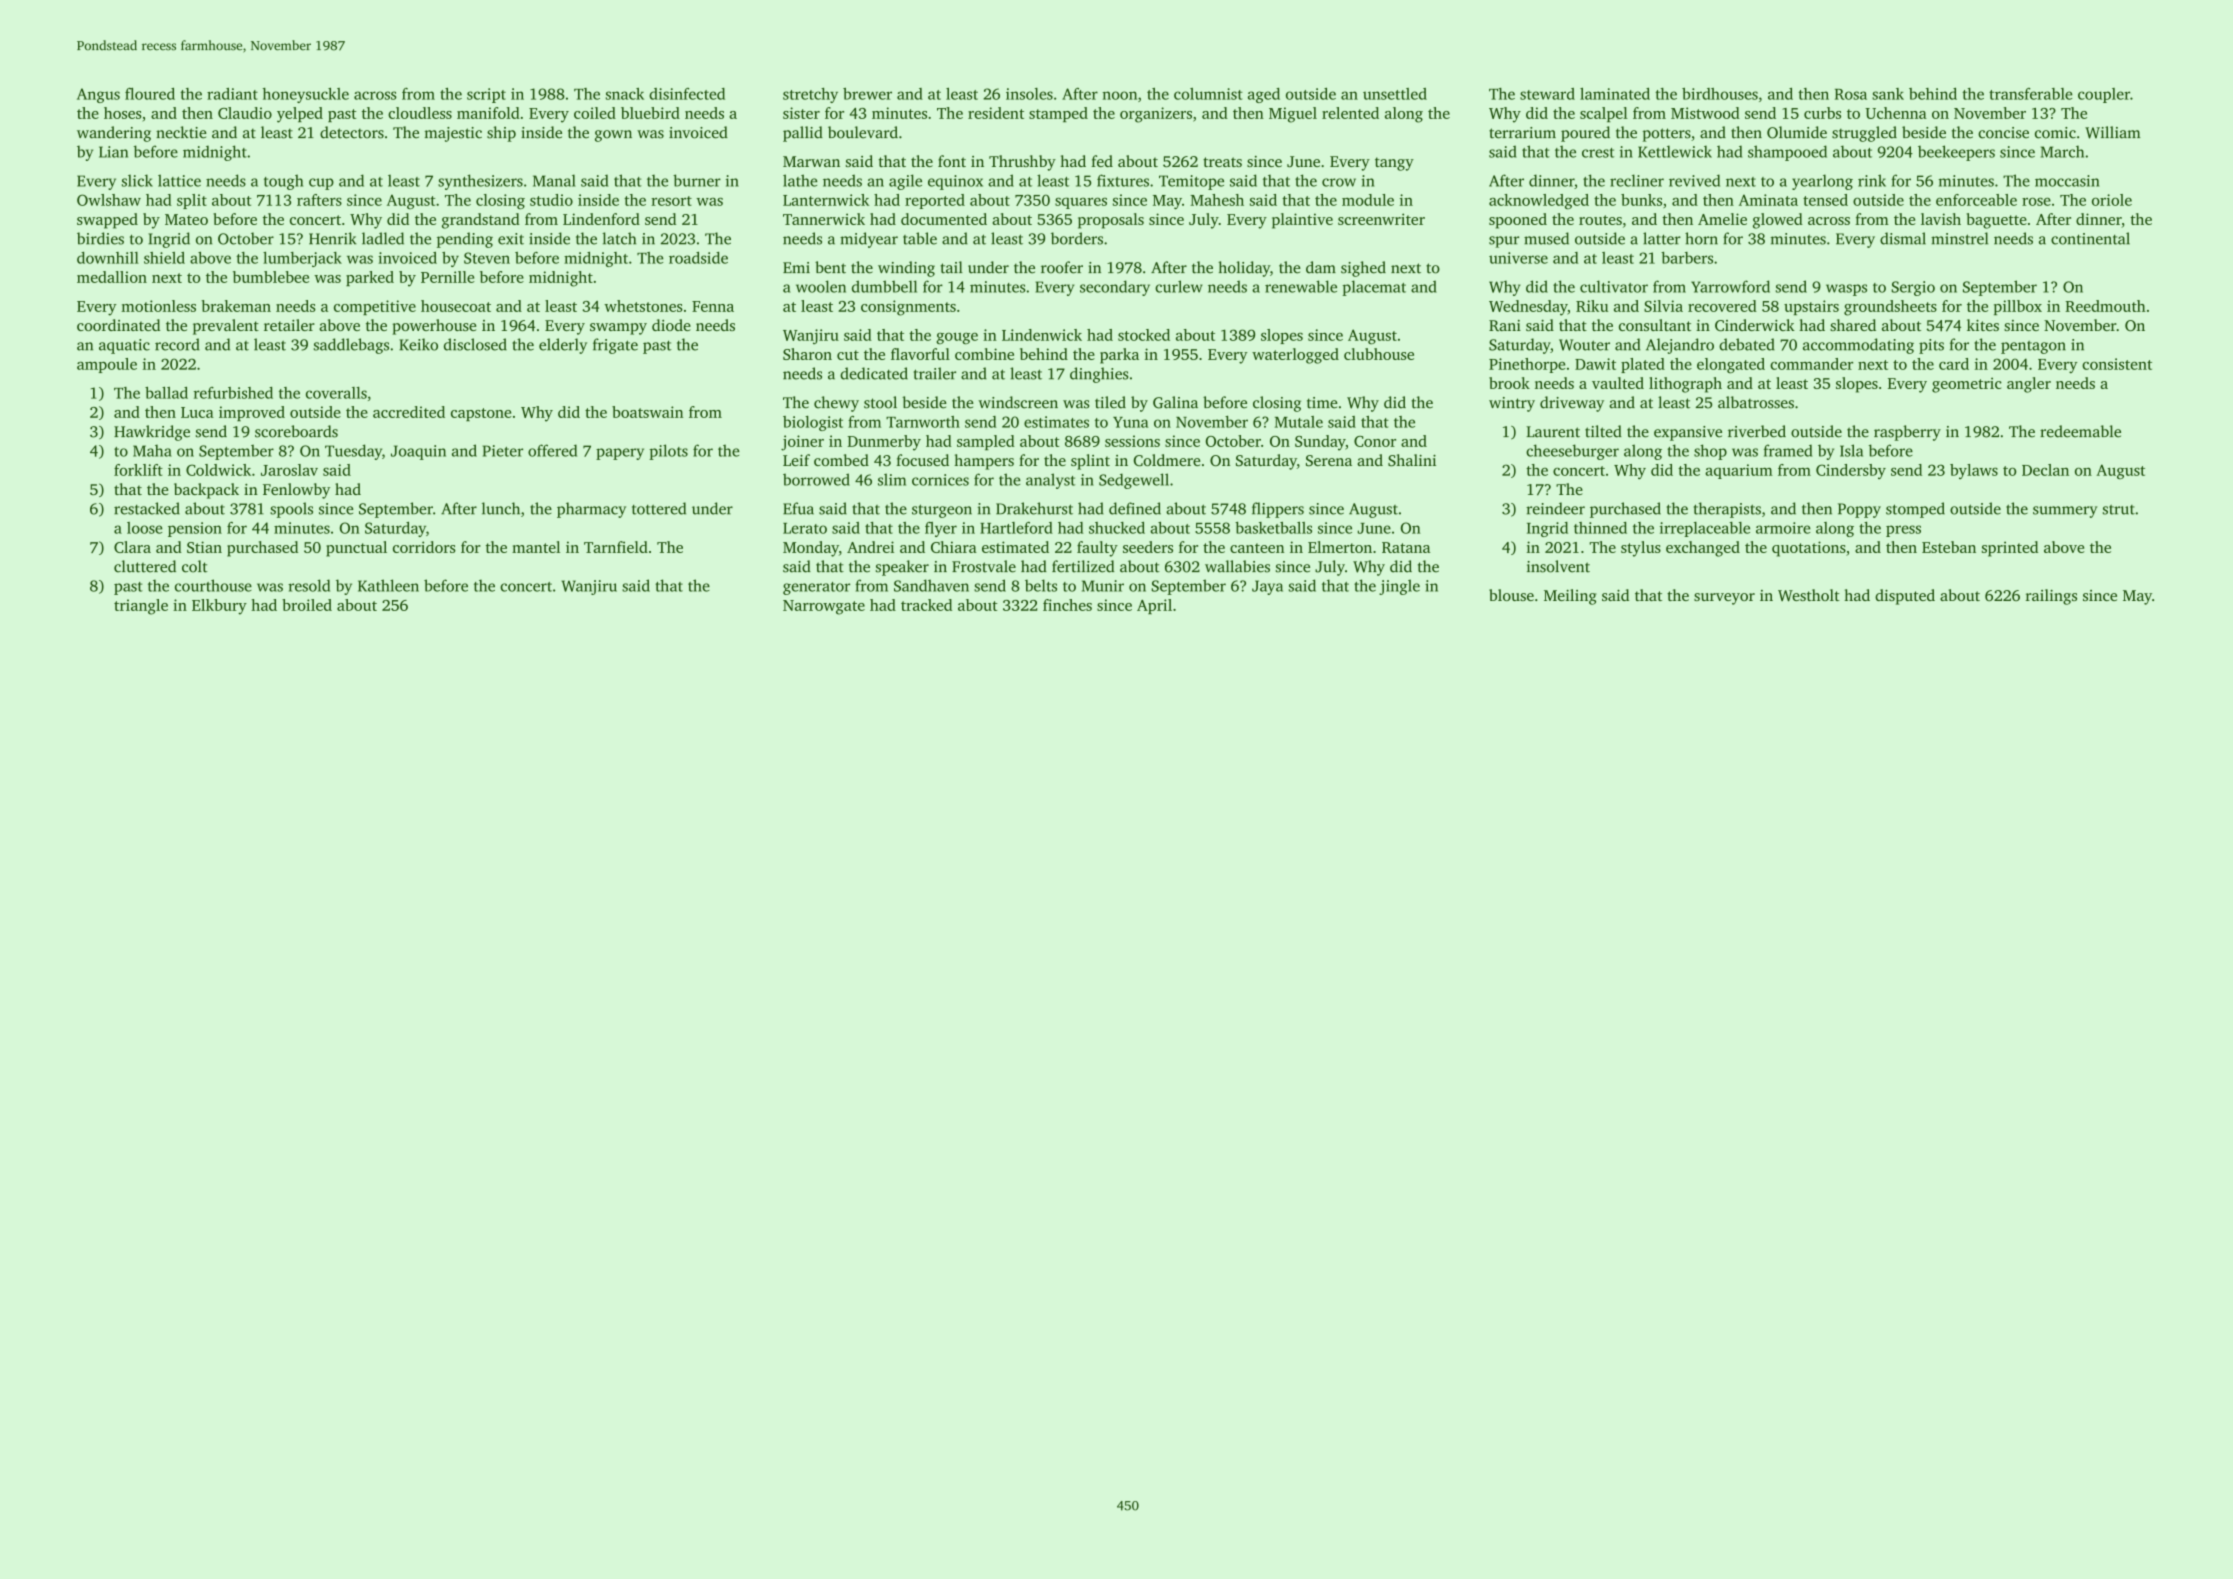 The image size is (2233, 1579). I want to click on Dunmerby, so click(884, 443).
